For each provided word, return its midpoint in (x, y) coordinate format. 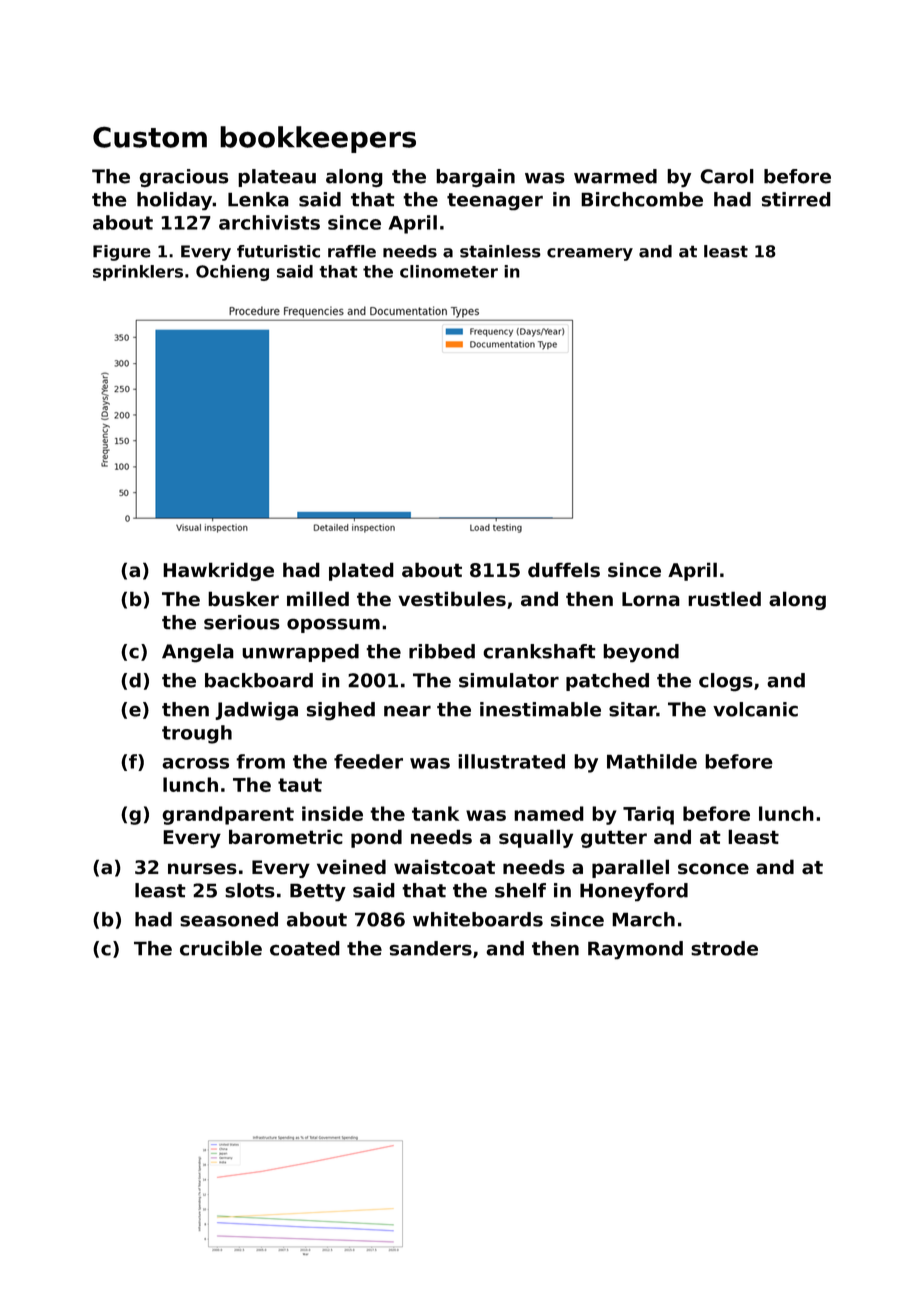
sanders (430, 948)
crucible (221, 948)
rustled (724, 599)
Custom (150, 137)
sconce (713, 869)
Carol (727, 176)
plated (361, 571)
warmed (615, 176)
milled (318, 599)
